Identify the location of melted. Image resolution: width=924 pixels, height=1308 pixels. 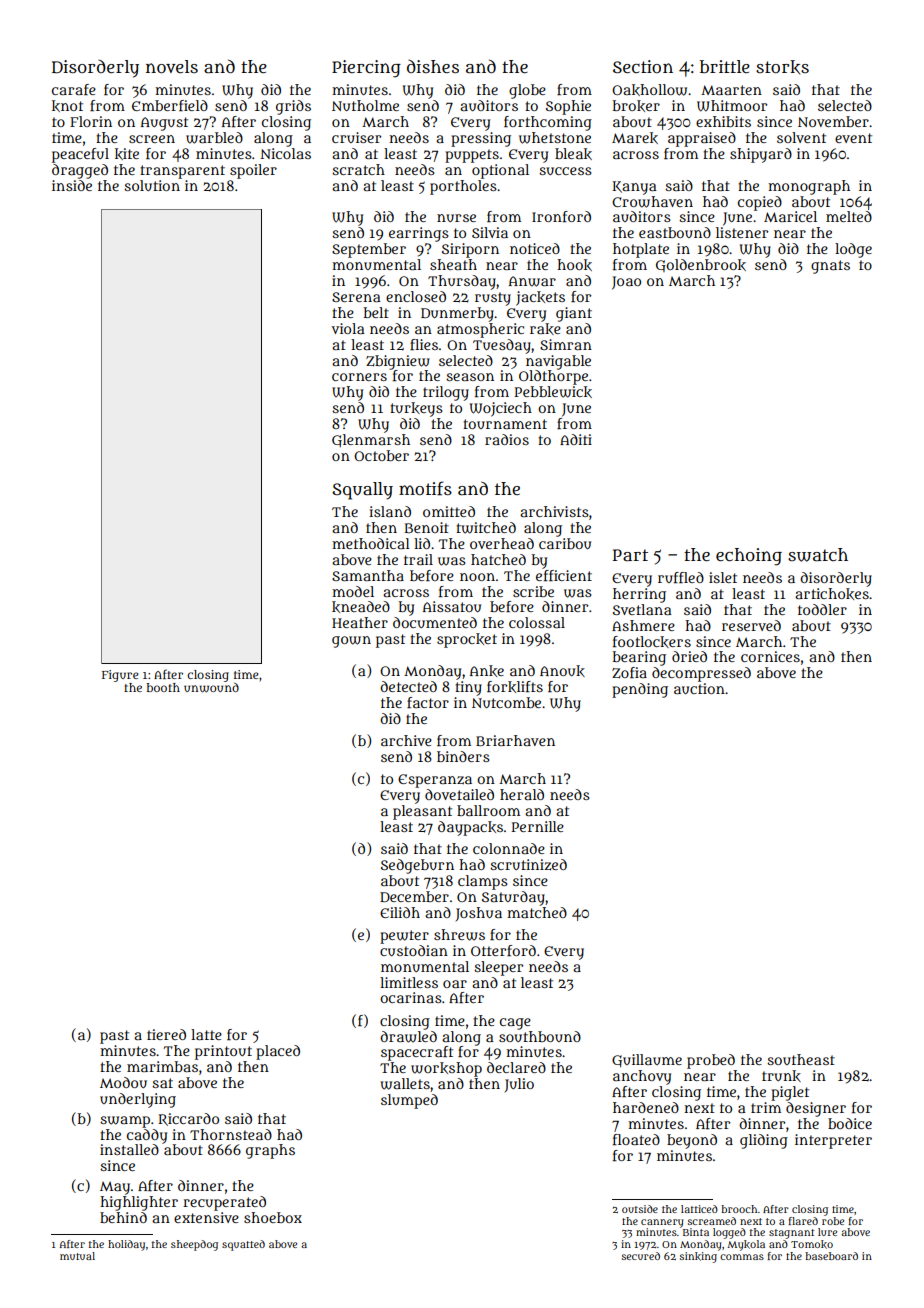
(849, 216).
